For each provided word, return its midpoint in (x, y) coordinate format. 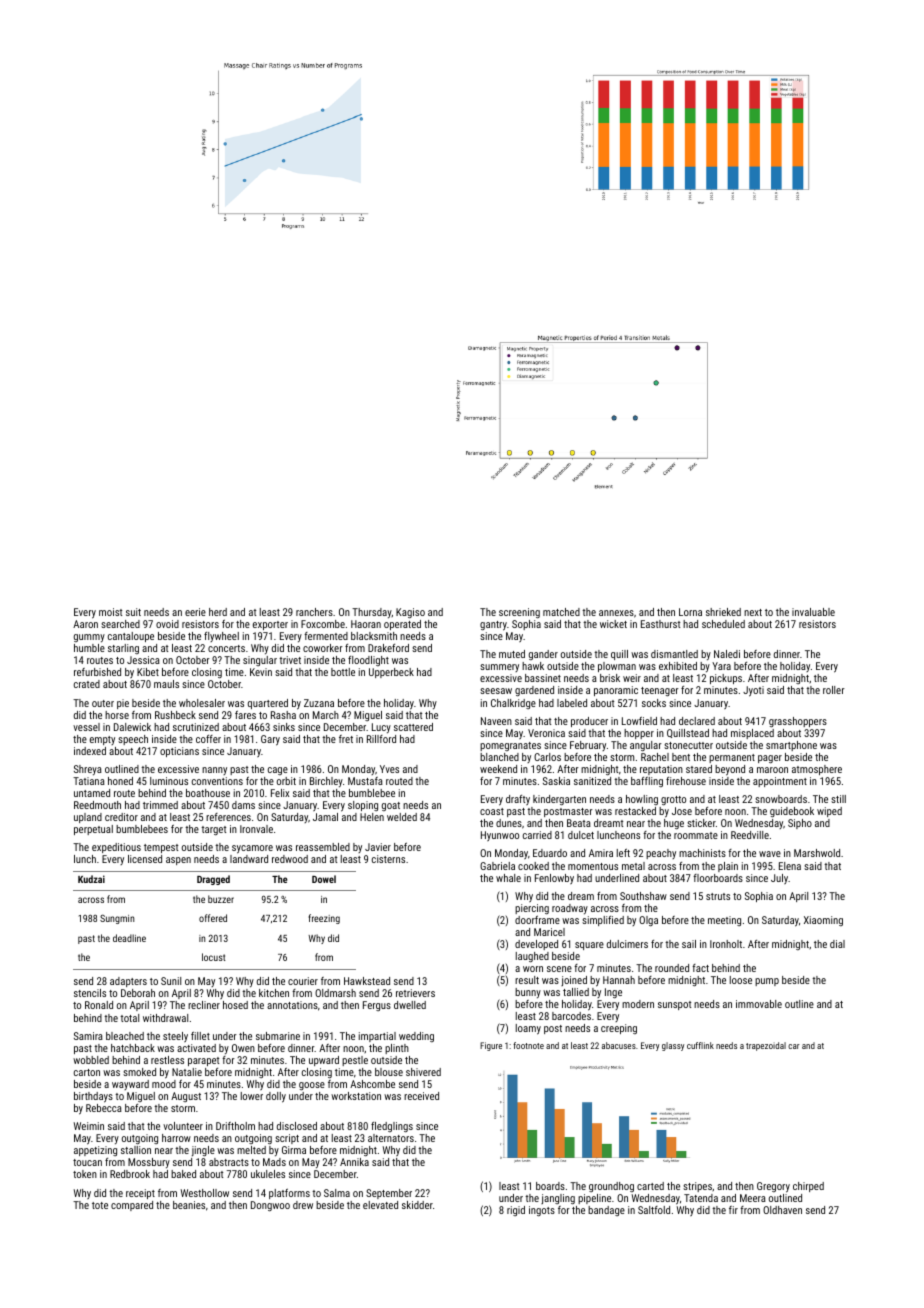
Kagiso (410, 613)
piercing (532, 909)
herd (218, 612)
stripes (697, 1187)
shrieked (723, 612)
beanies (189, 1205)
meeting (724, 921)
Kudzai (91, 879)
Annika (354, 1162)
